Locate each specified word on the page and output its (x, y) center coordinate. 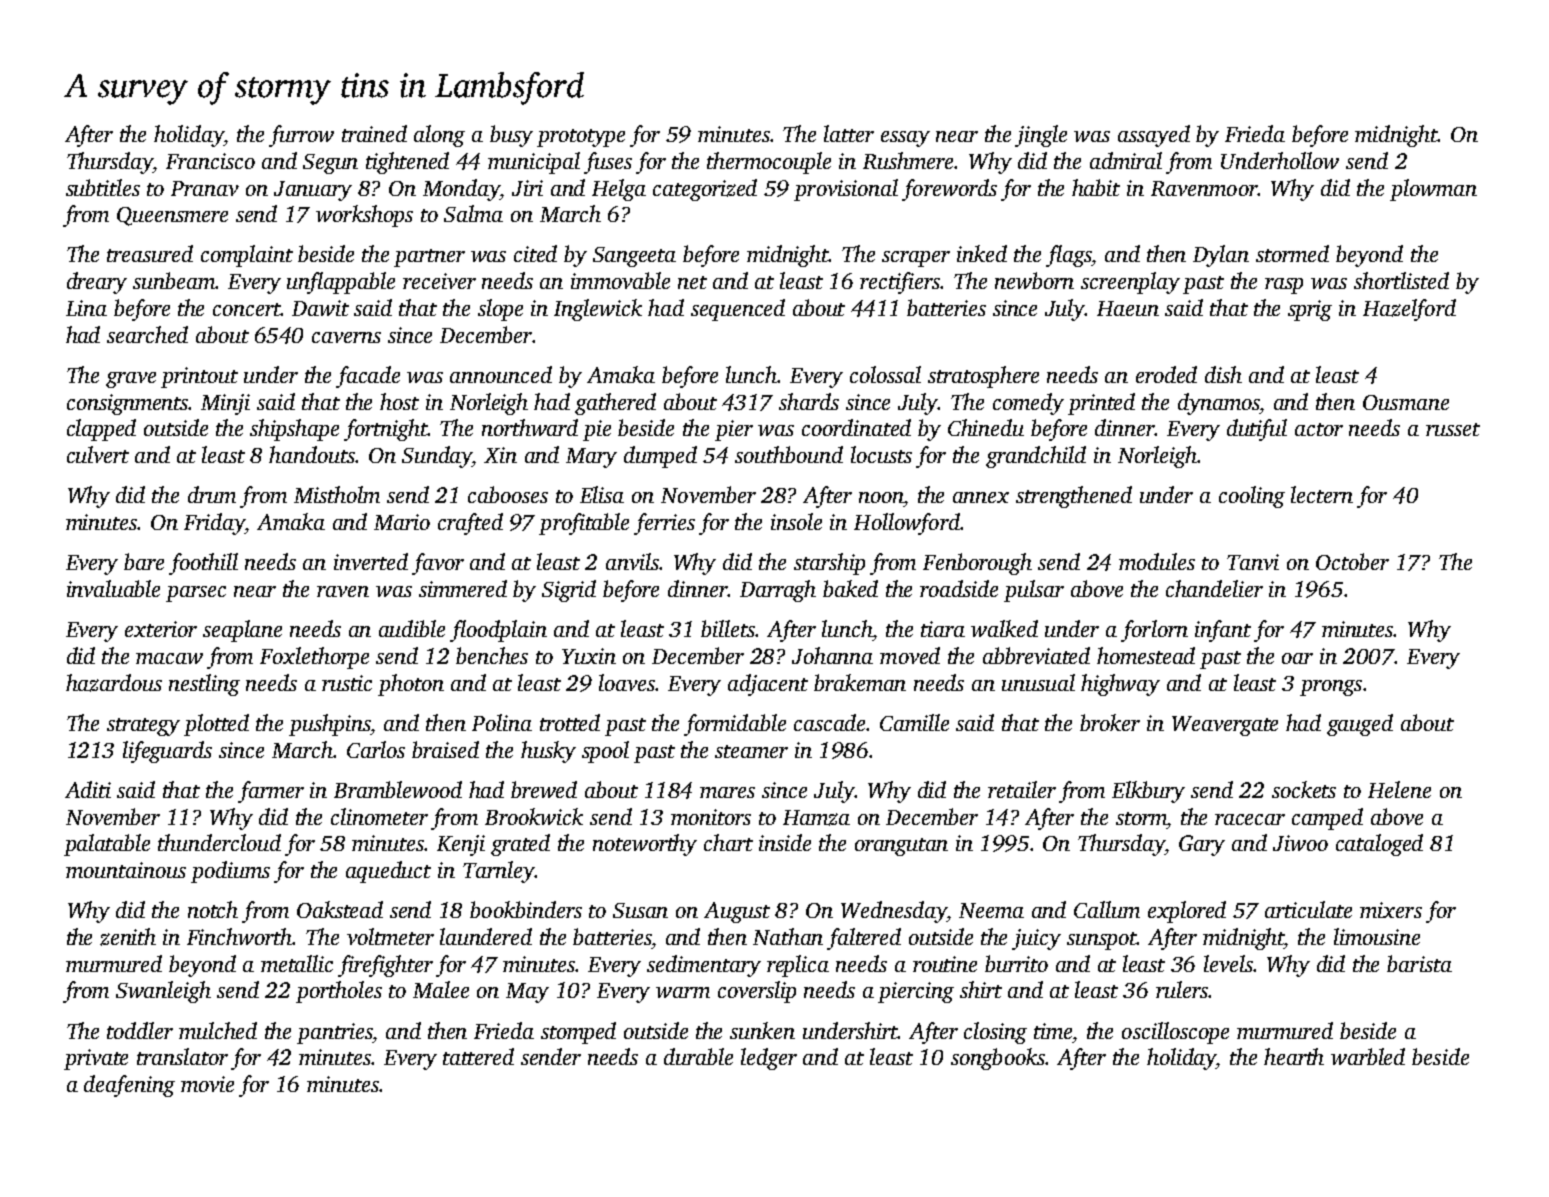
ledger (769, 1059)
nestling (204, 685)
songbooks (998, 1059)
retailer (1022, 789)
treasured (150, 253)
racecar (1250, 819)
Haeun (1128, 308)
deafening (129, 1086)
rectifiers (900, 283)
